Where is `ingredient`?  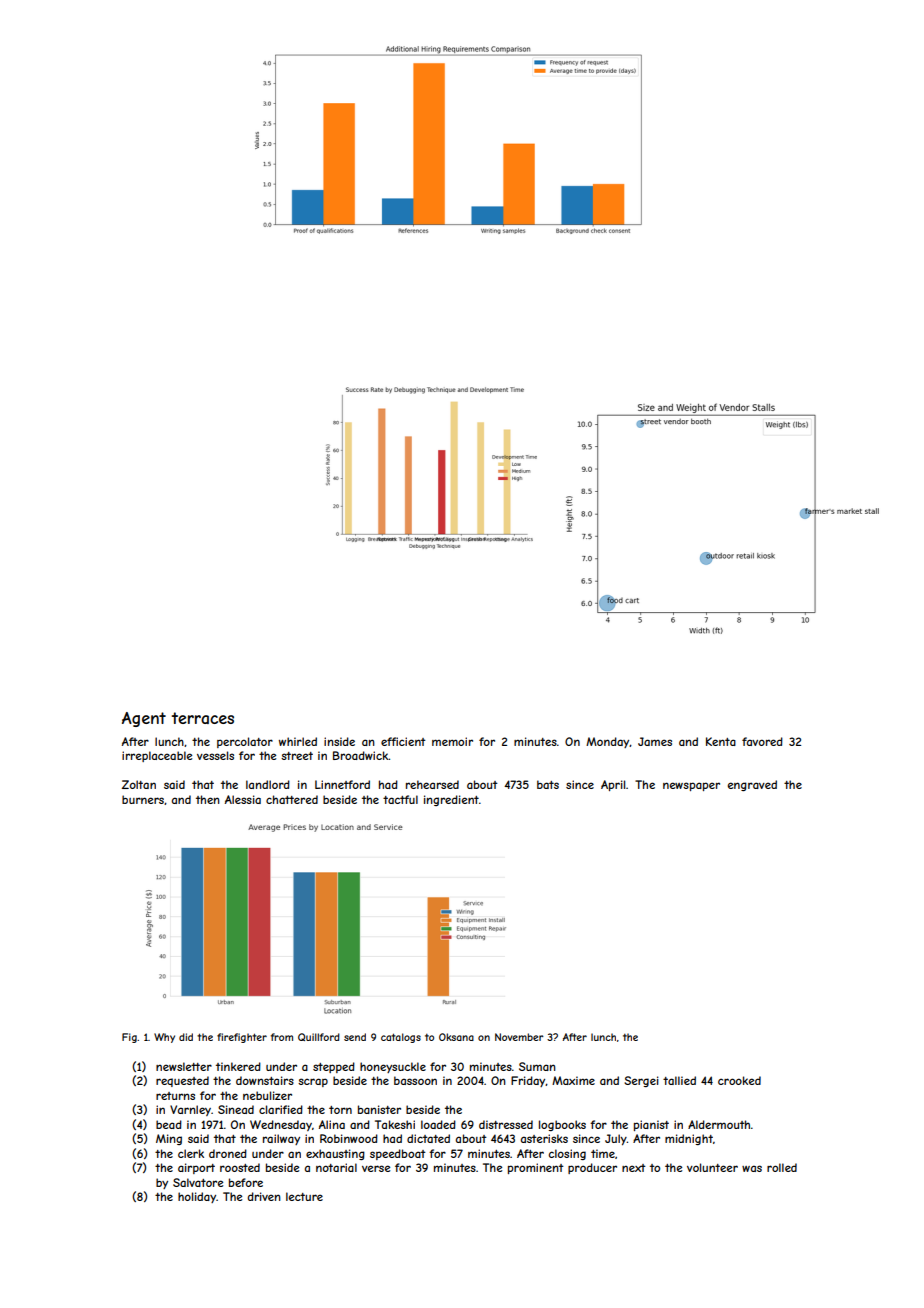 ingredient is located at coordinates (451, 800).
